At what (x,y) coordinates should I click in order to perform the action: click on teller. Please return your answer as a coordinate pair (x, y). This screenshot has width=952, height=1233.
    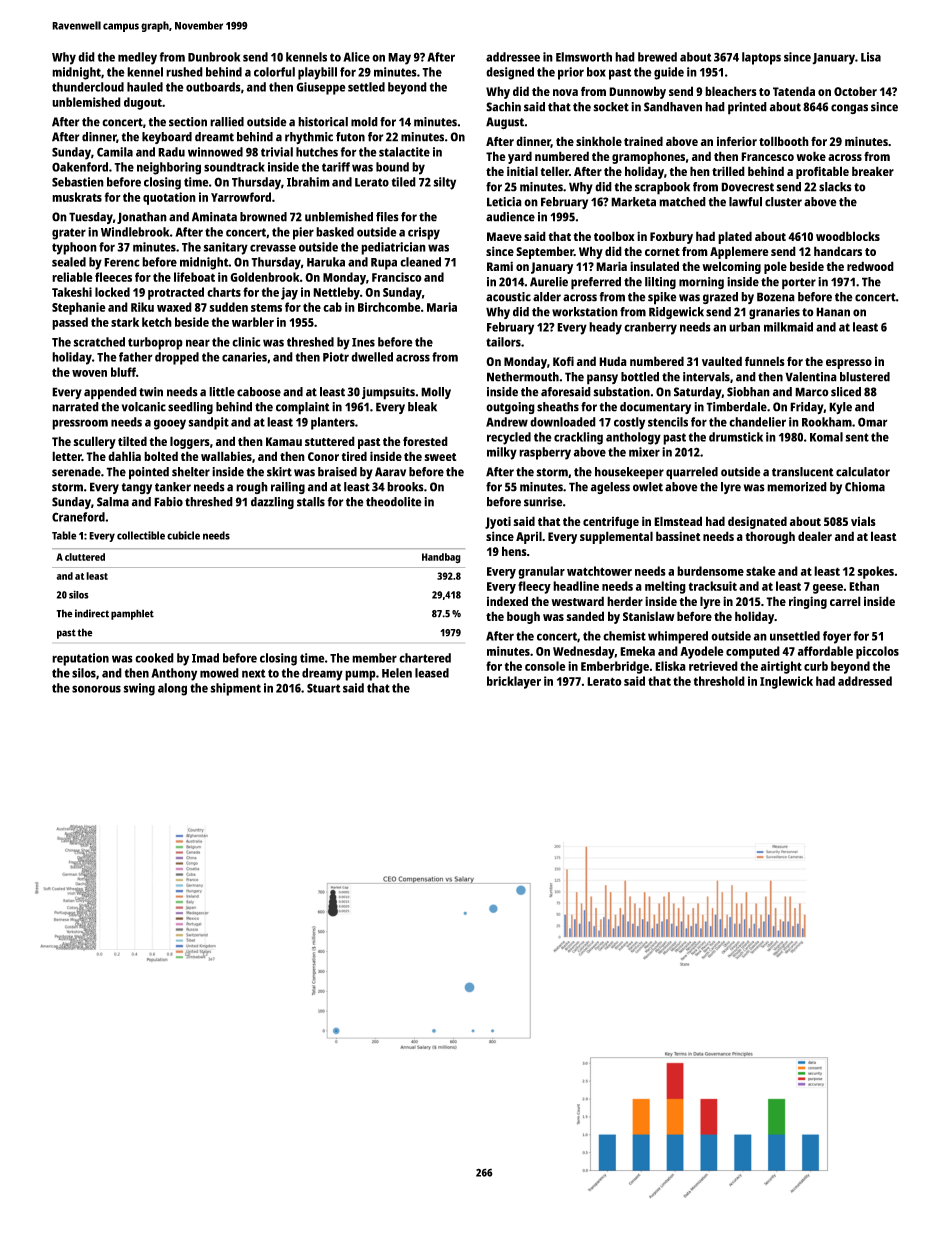
    Looking at the image, I should click on (554, 171).
